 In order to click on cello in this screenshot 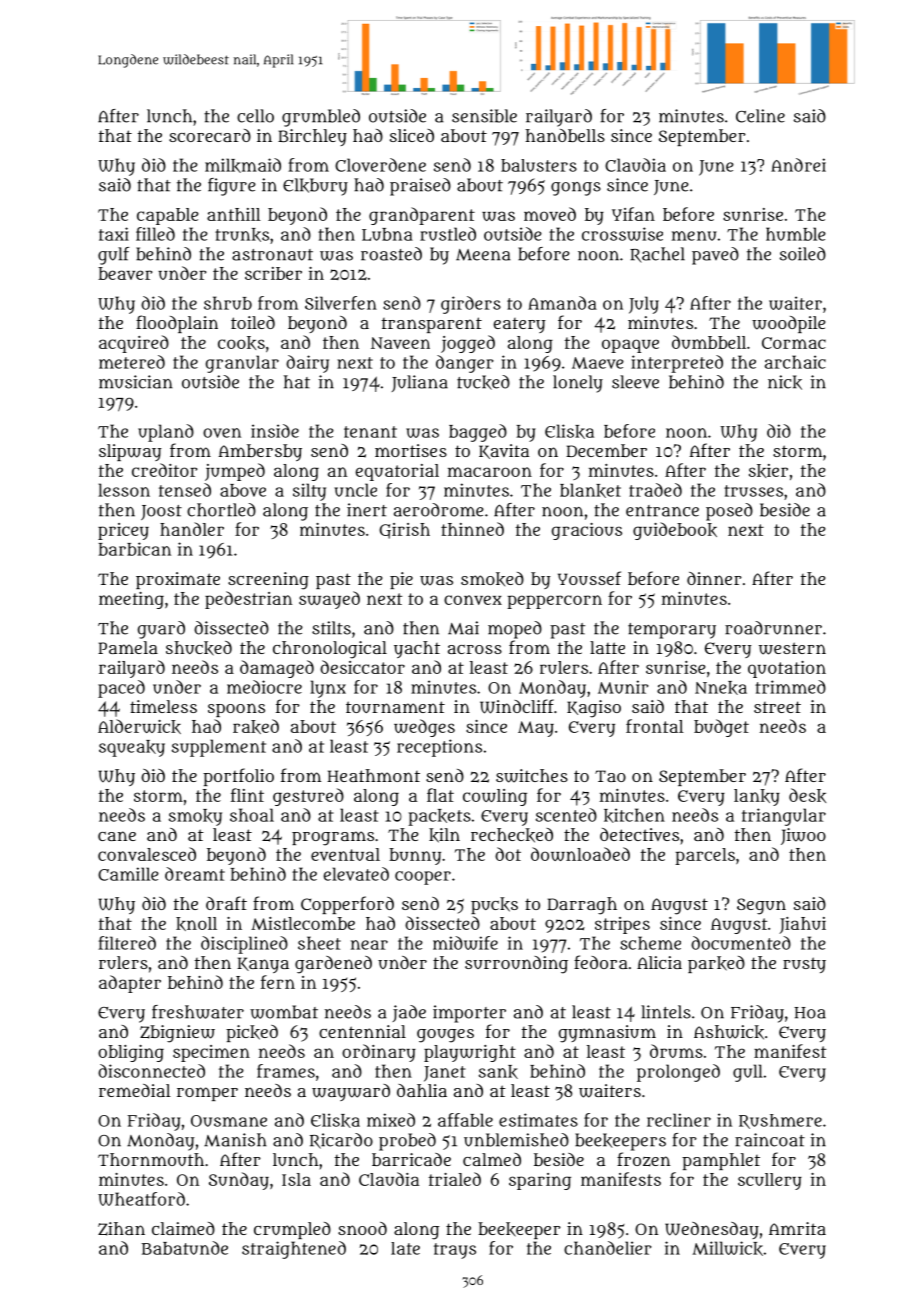, I will do `click(255, 116)`.
